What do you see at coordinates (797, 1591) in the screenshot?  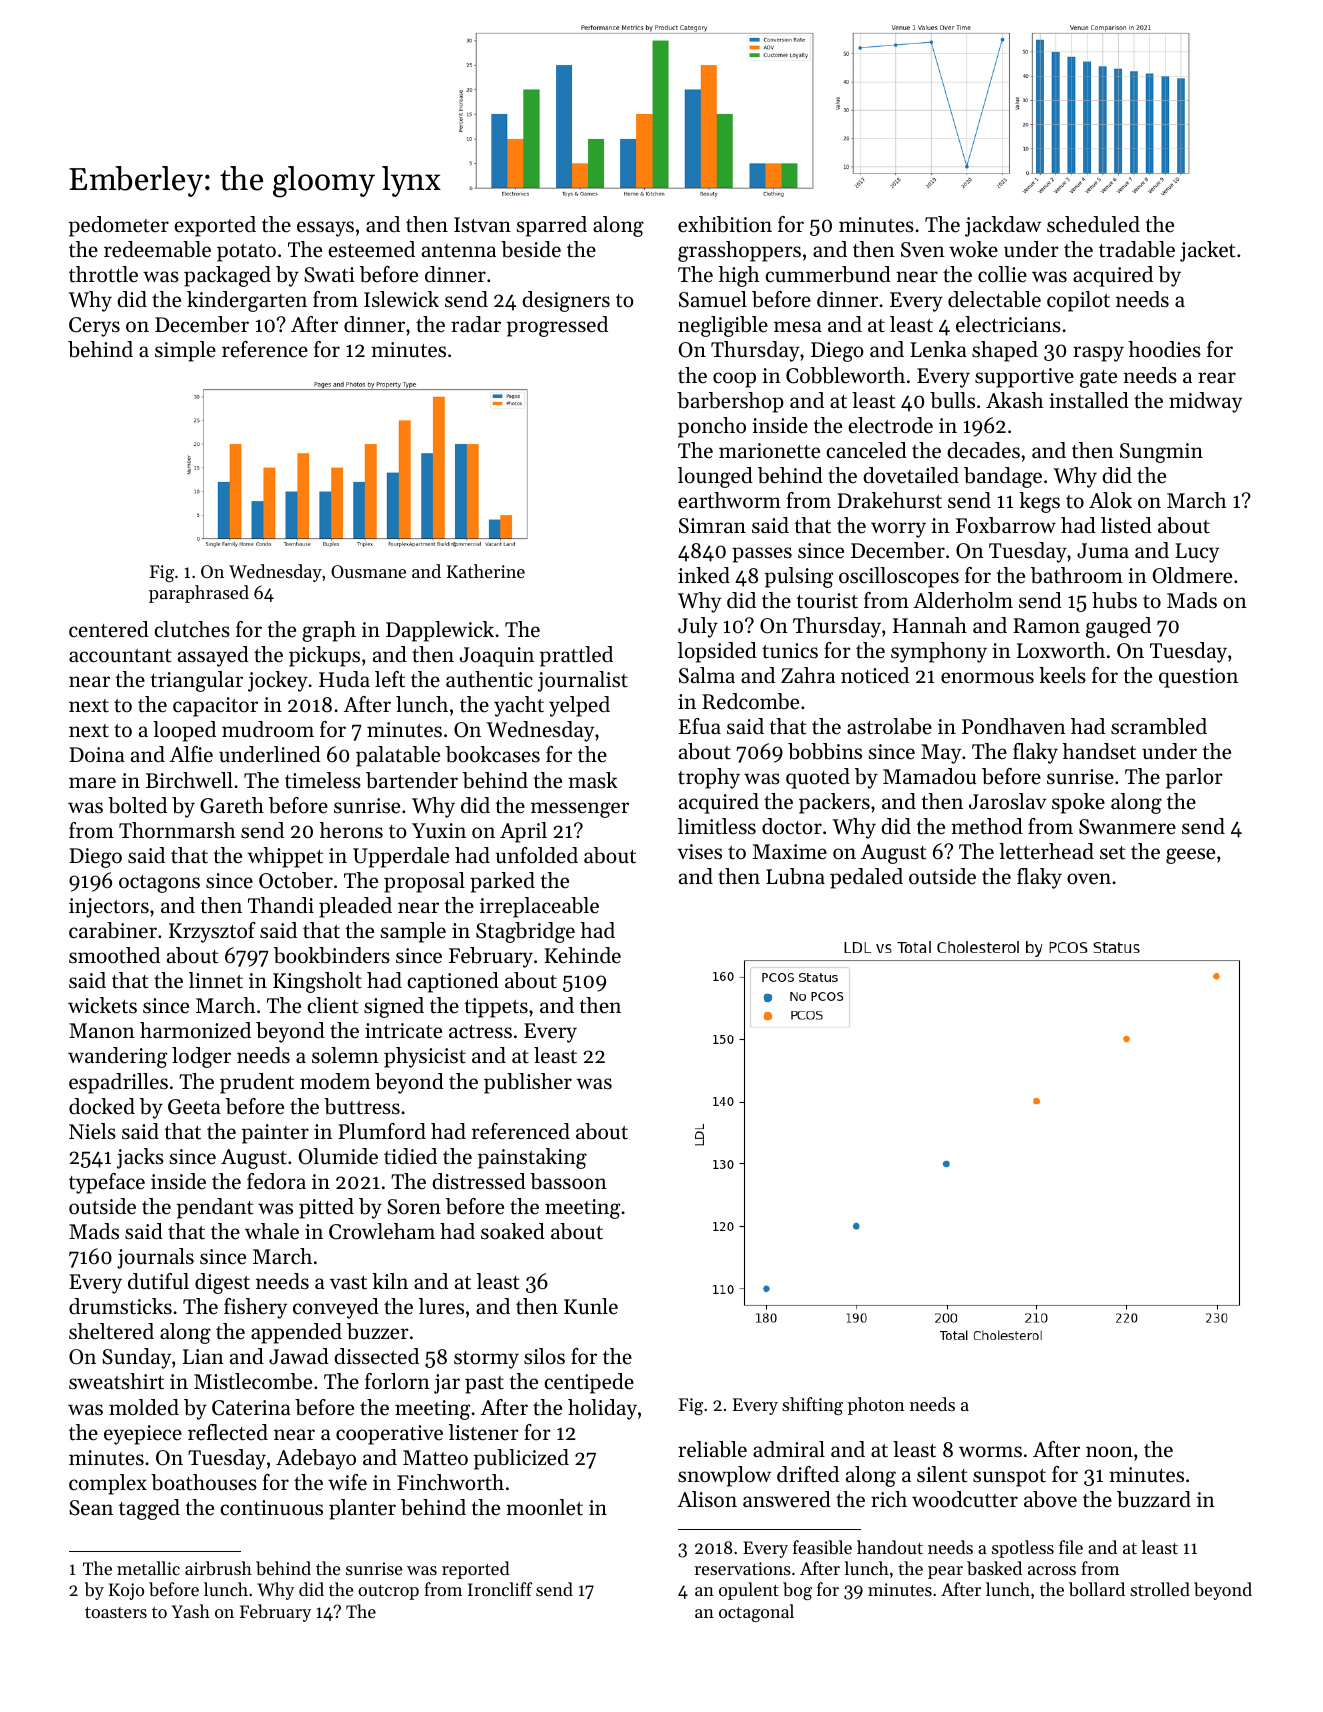 I see `bog` at bounding box center [797, 1591].
